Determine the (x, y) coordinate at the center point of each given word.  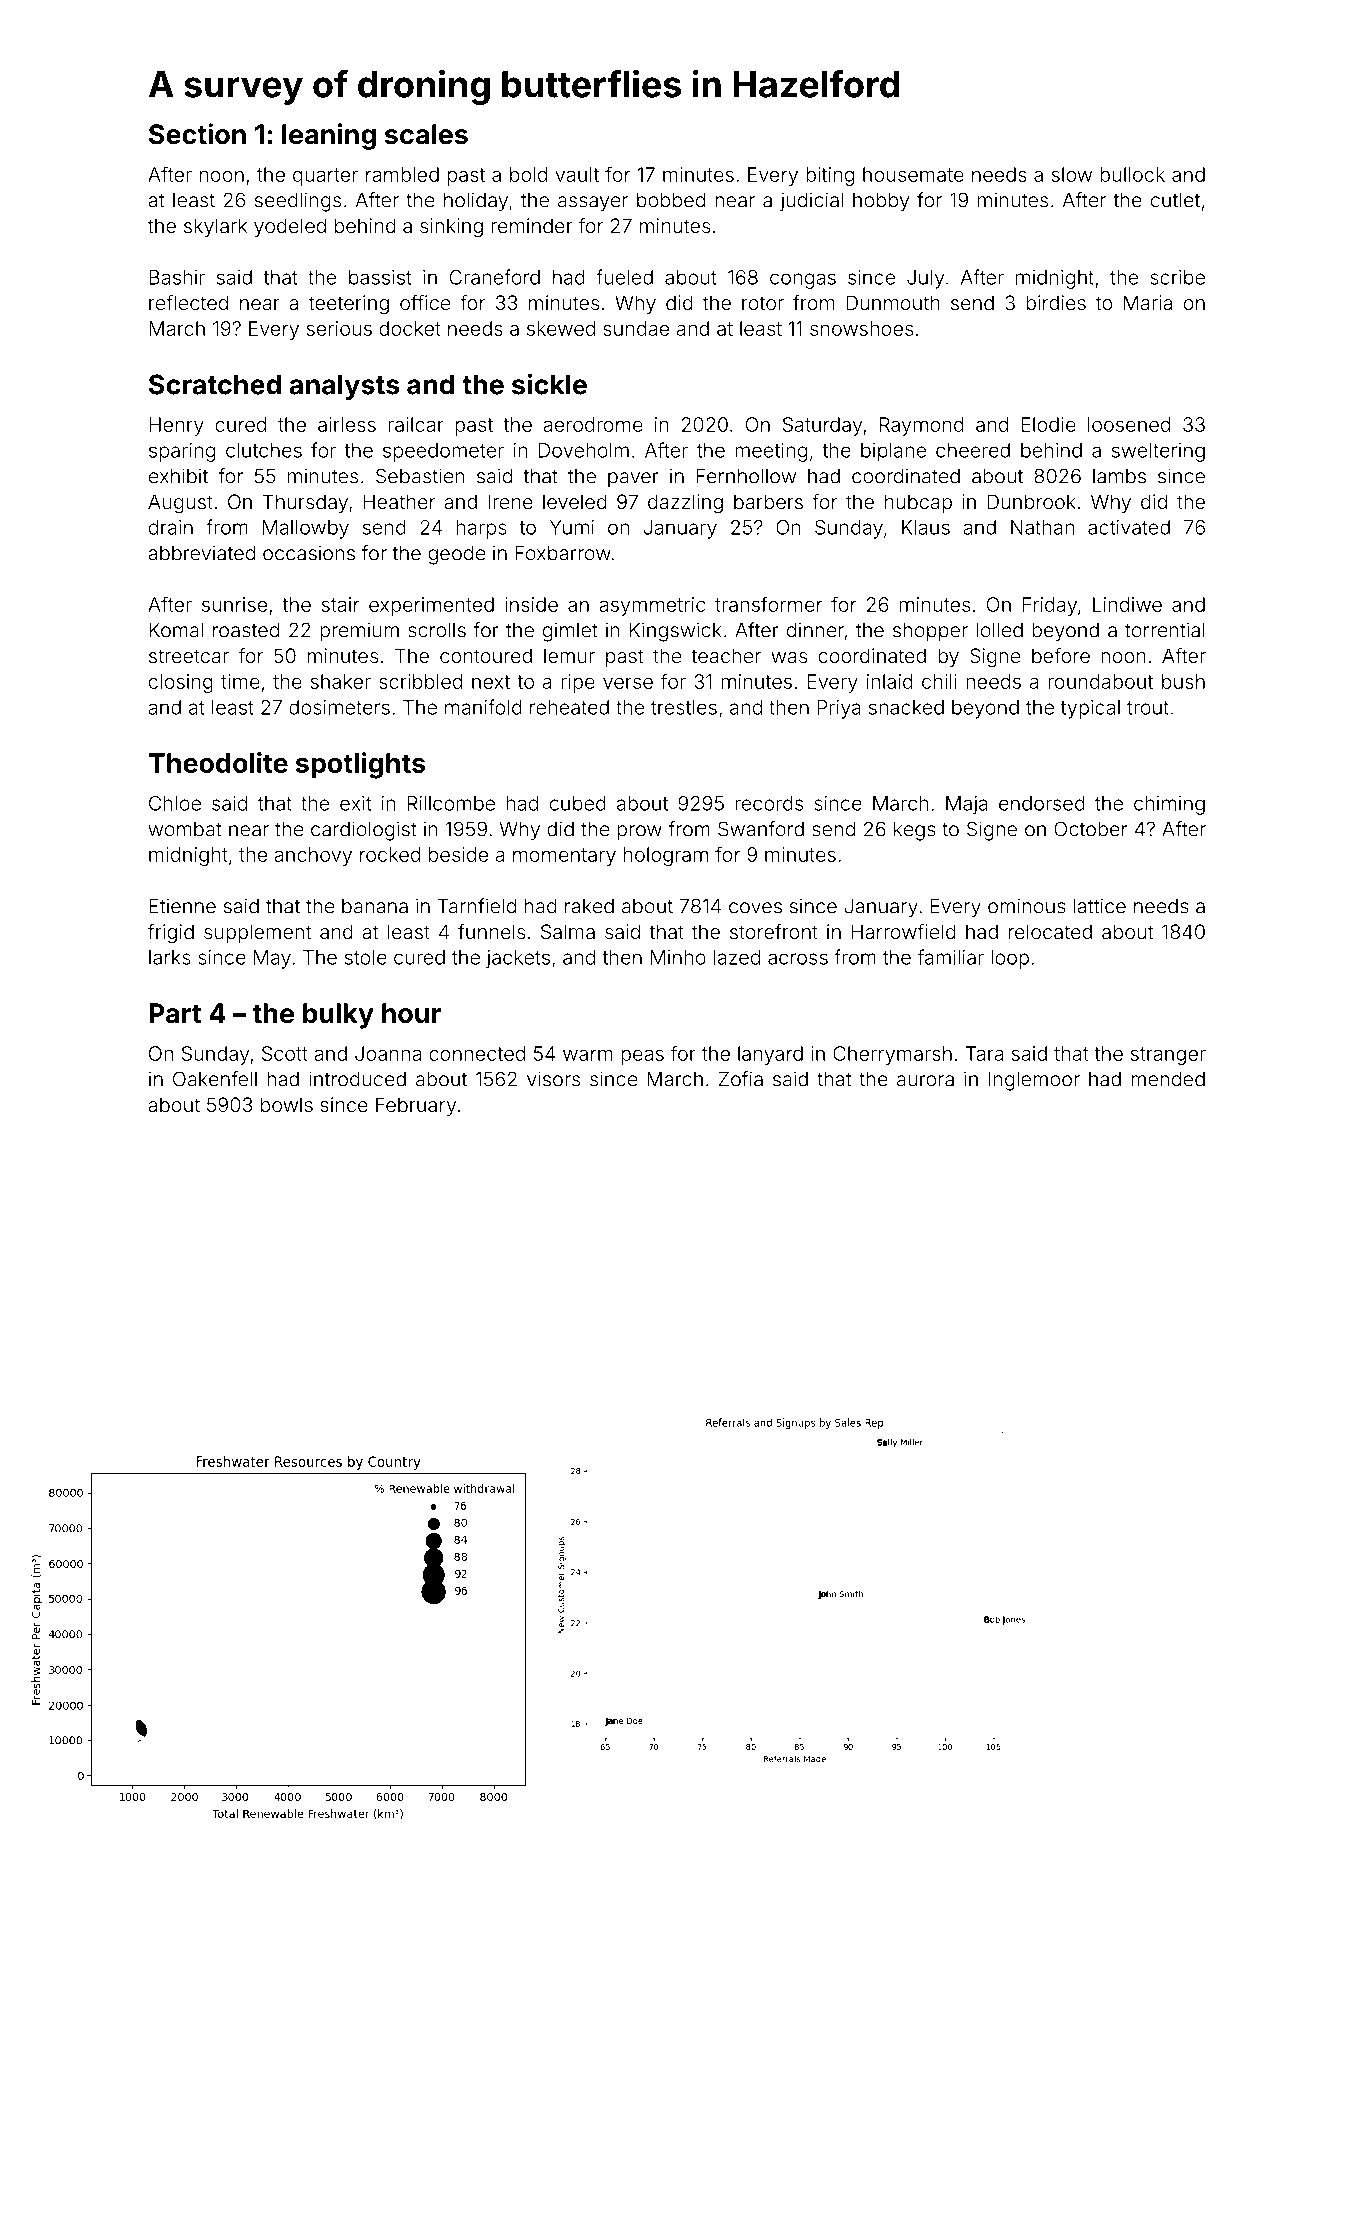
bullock (1132, 174)
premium (359, 632)
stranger (1168, 1056)
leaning (329, 136)
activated (1129, 527)
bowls (287, 1104)
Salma (568, 931)
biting (830, 176)
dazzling (685, 504)
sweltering (1158, 452)
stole (366, 957)
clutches (264, 450)
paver (633, 479)
